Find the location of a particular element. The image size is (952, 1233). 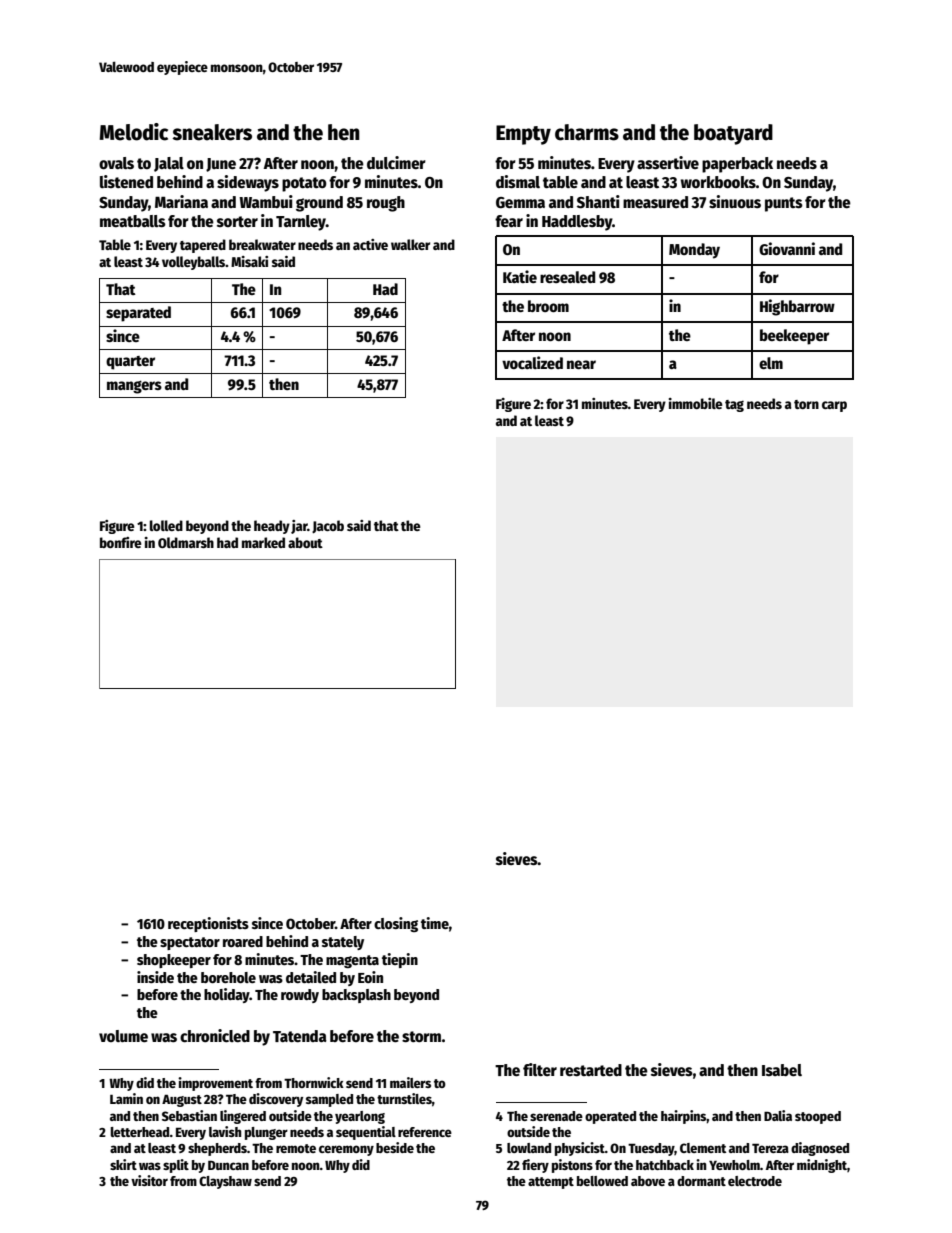

marked is located at coordinates (263, 542).
